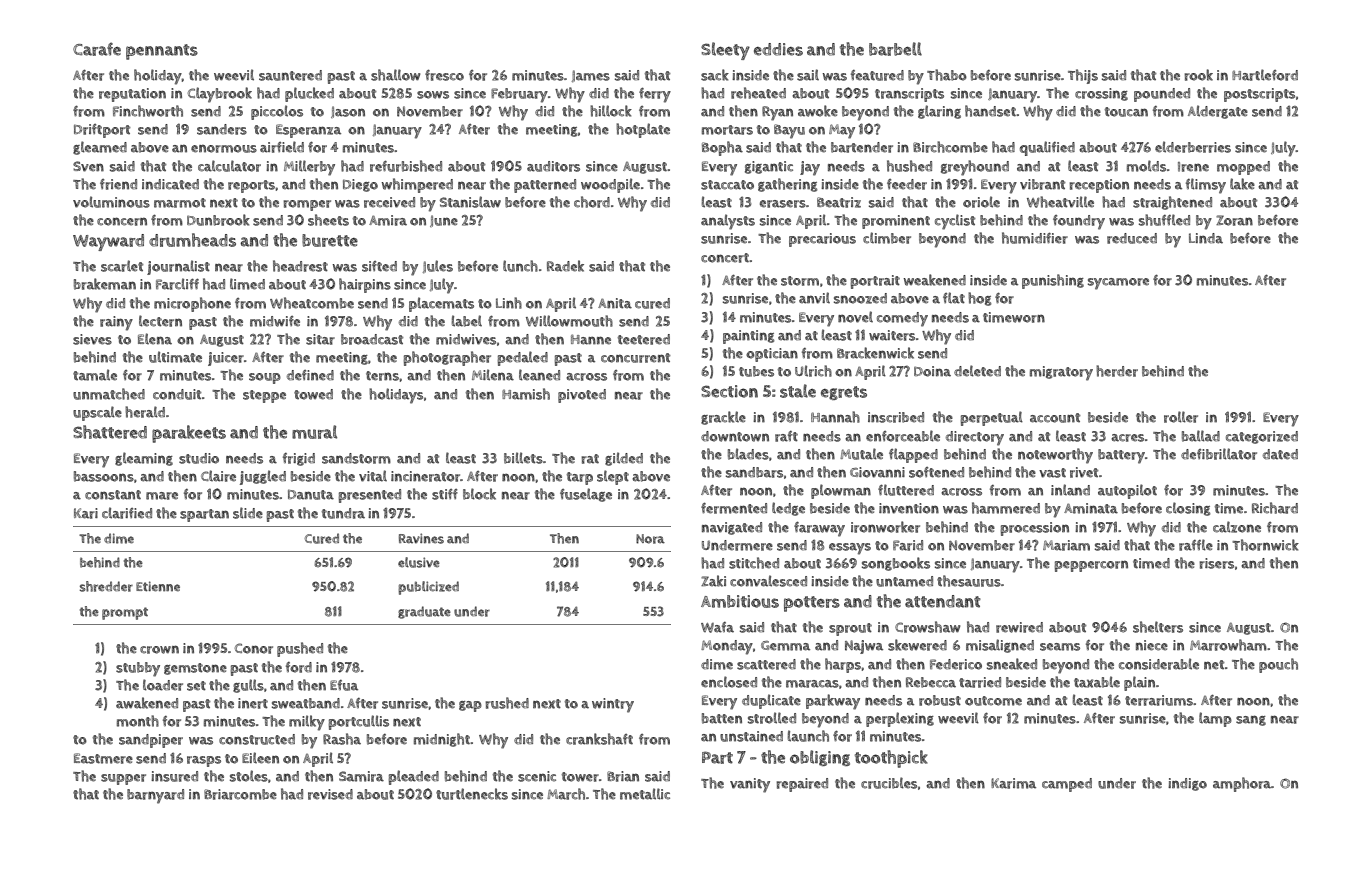 The height and width of the screenshot is (887, 1372). What do you see at coordinates (802, 785) in the screenshot?
I see `repaired` at bounding box center [802, 785].
